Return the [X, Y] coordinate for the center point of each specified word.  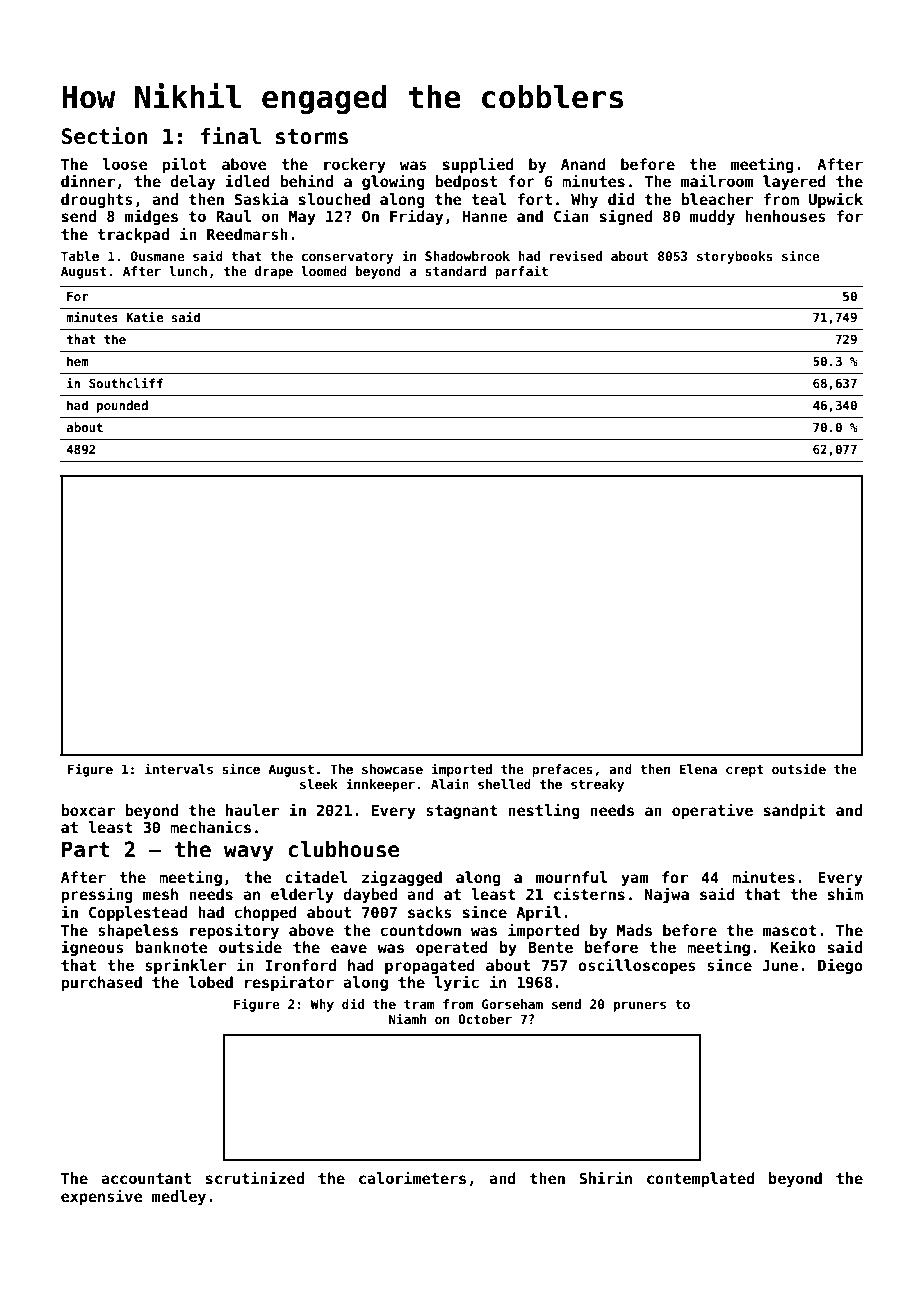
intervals [179, 768]
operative [712, 811]
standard [455, 271]
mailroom [717, 180]
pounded [122, 406]
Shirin [605, 1177]
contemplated [701, 1179]
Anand [583, 164]
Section [104, 136]
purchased [101, 983]
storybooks [735, 257]
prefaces [562, 770]
